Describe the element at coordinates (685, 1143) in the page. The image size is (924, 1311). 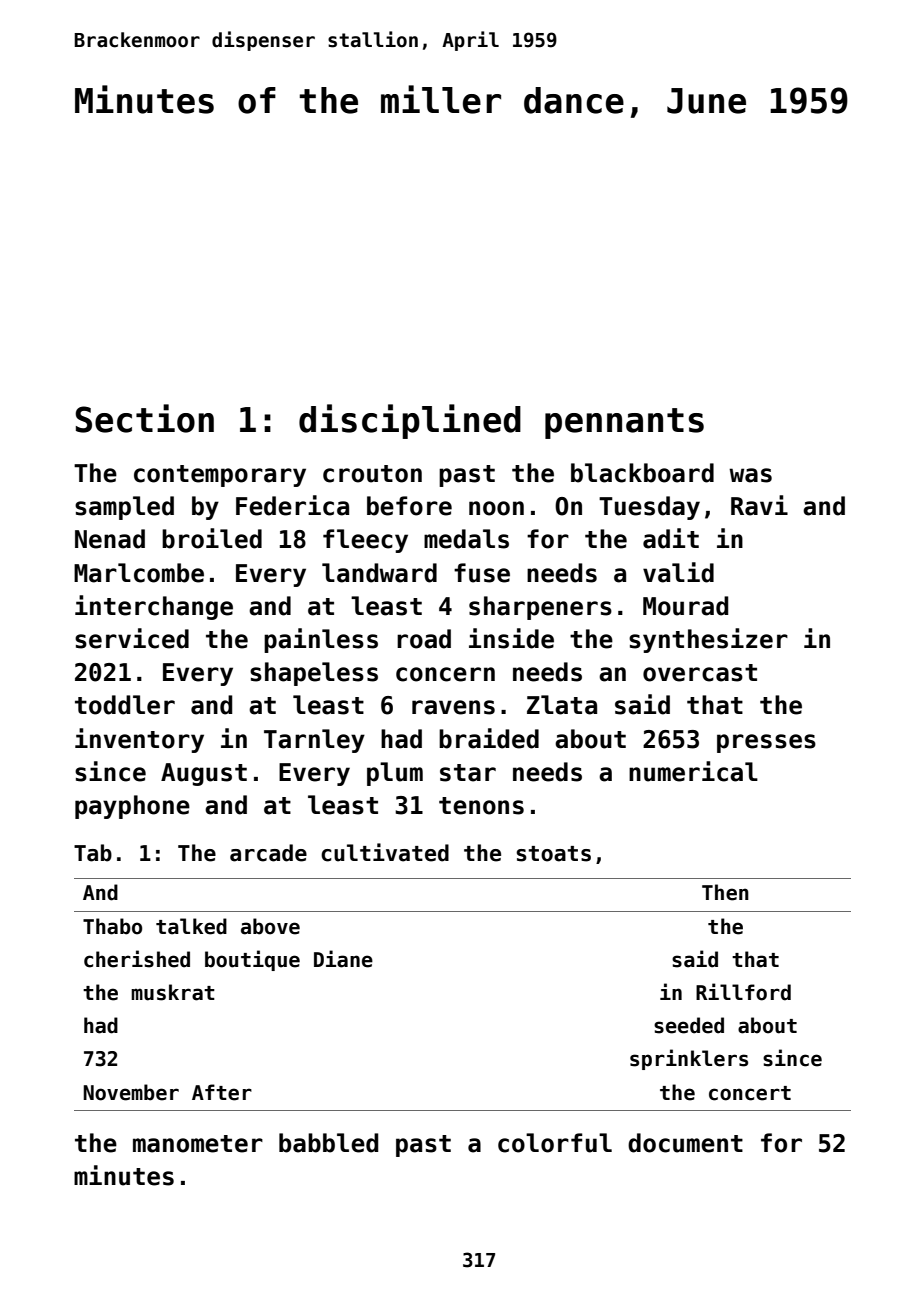
I see `document` at that location.
